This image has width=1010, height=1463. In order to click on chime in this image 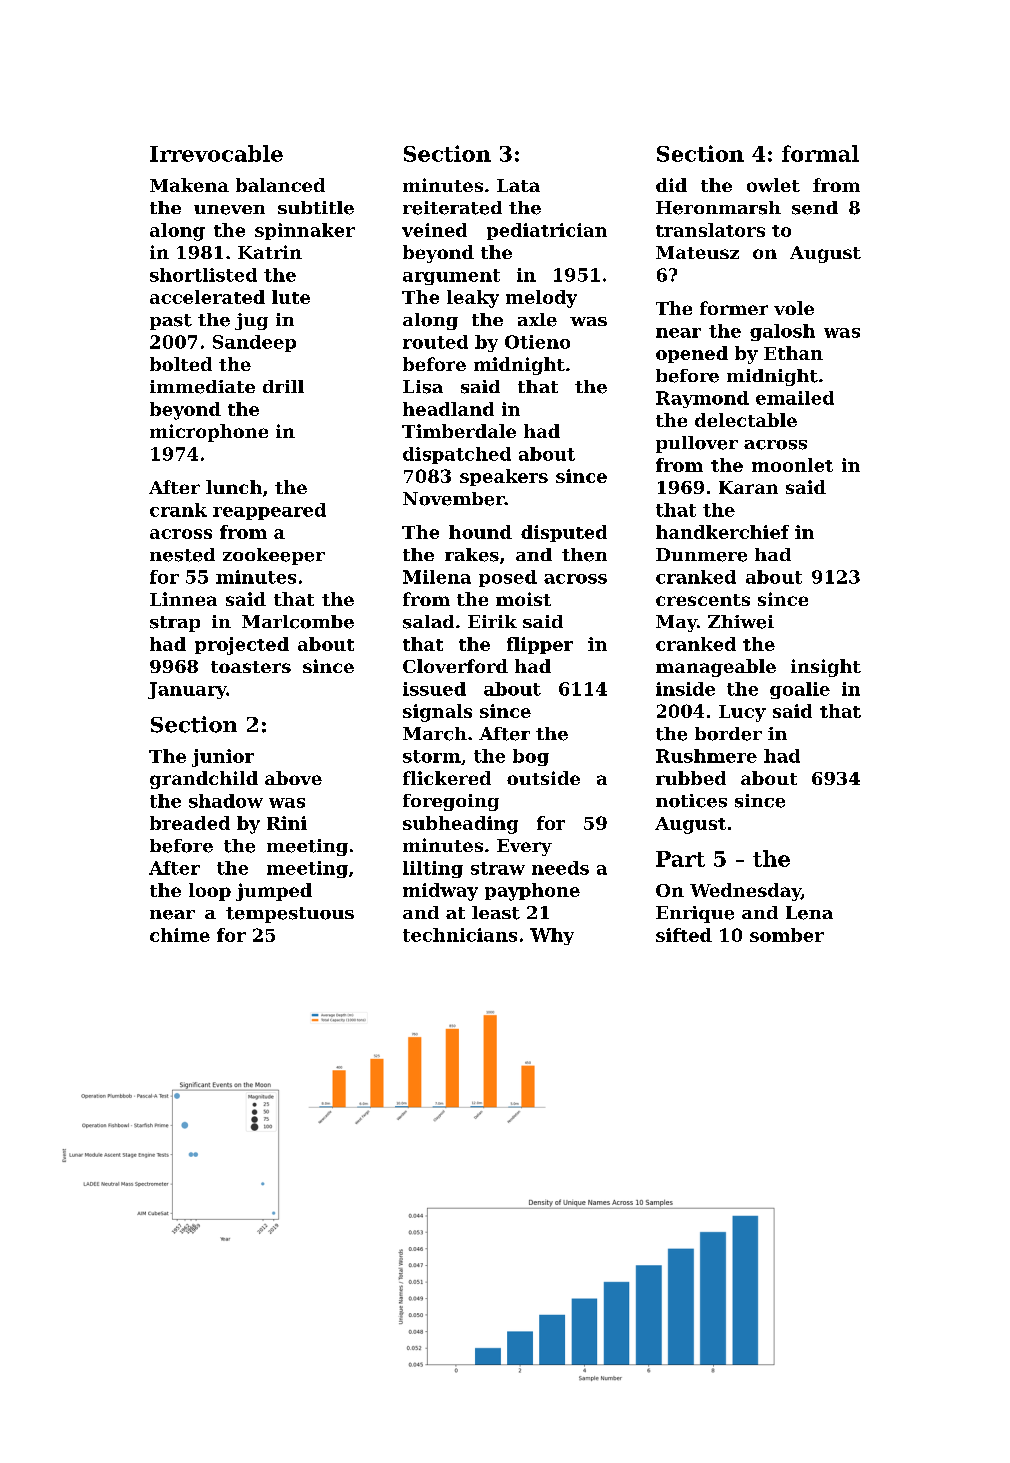, I will do `click(180, 935)`.
